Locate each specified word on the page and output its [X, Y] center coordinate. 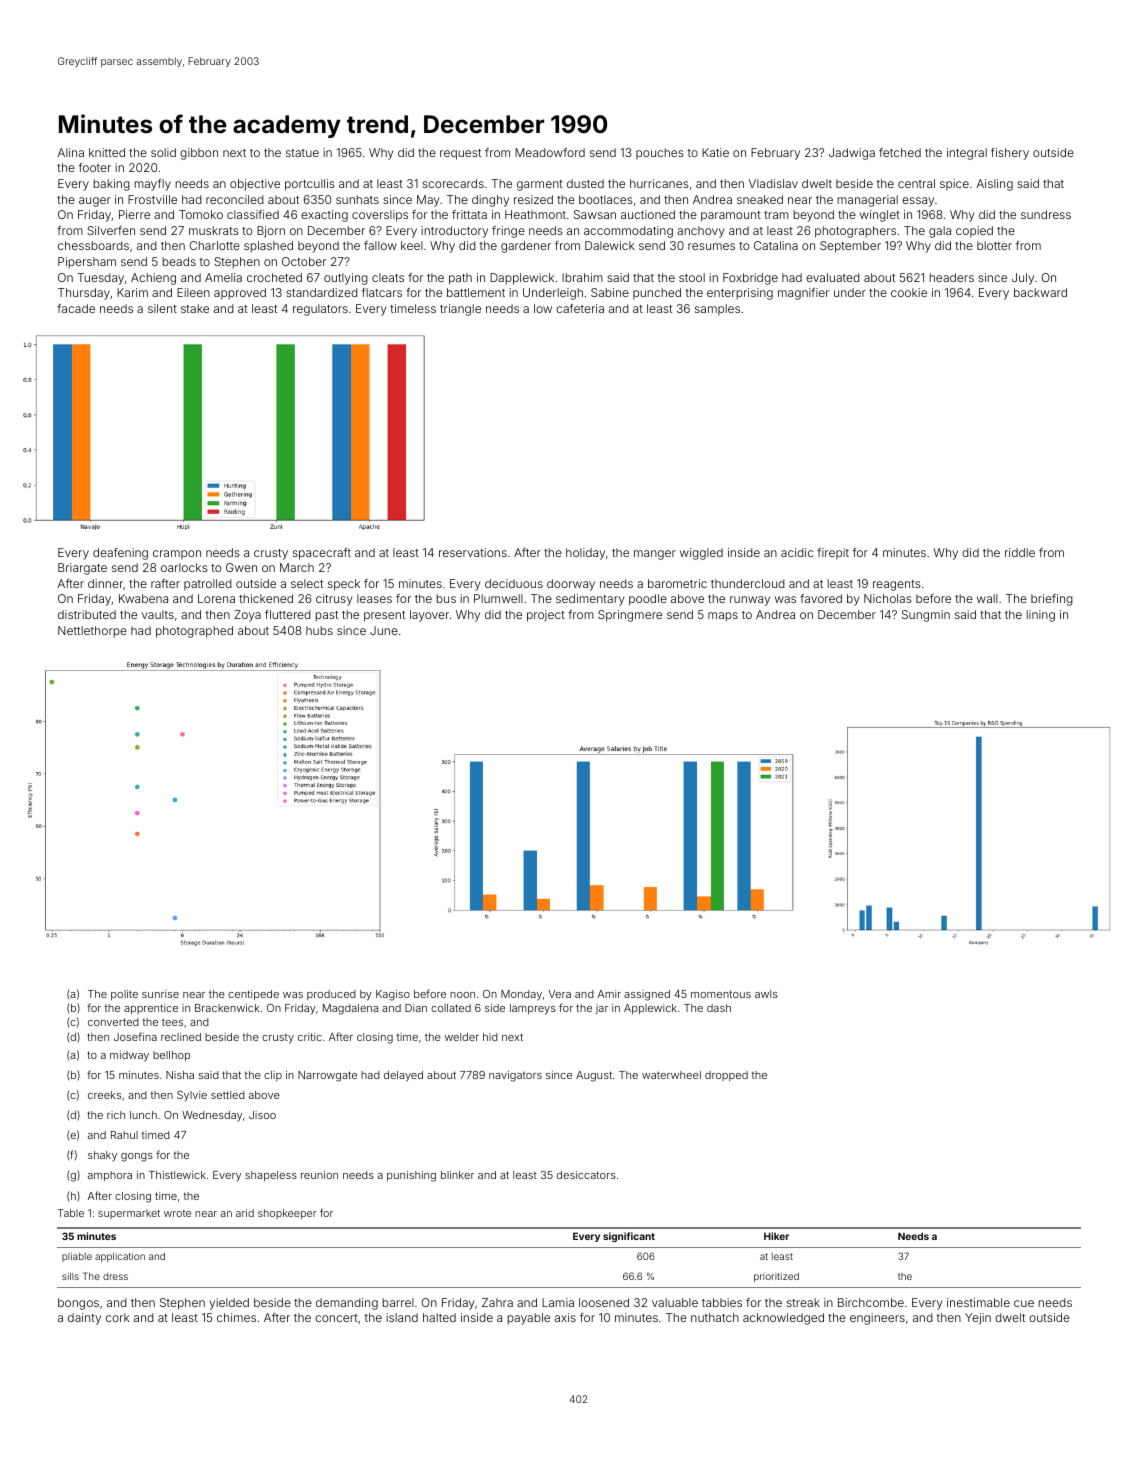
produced [331, 995]
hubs [319, 630]
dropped [726, 1076]
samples [717, 309]
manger [655, 555]
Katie [715, 152]
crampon [177, 554]
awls [766, 994]
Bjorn [271, 232]
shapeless [271, 1176]
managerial [867, 201]
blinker [457, 1175]
